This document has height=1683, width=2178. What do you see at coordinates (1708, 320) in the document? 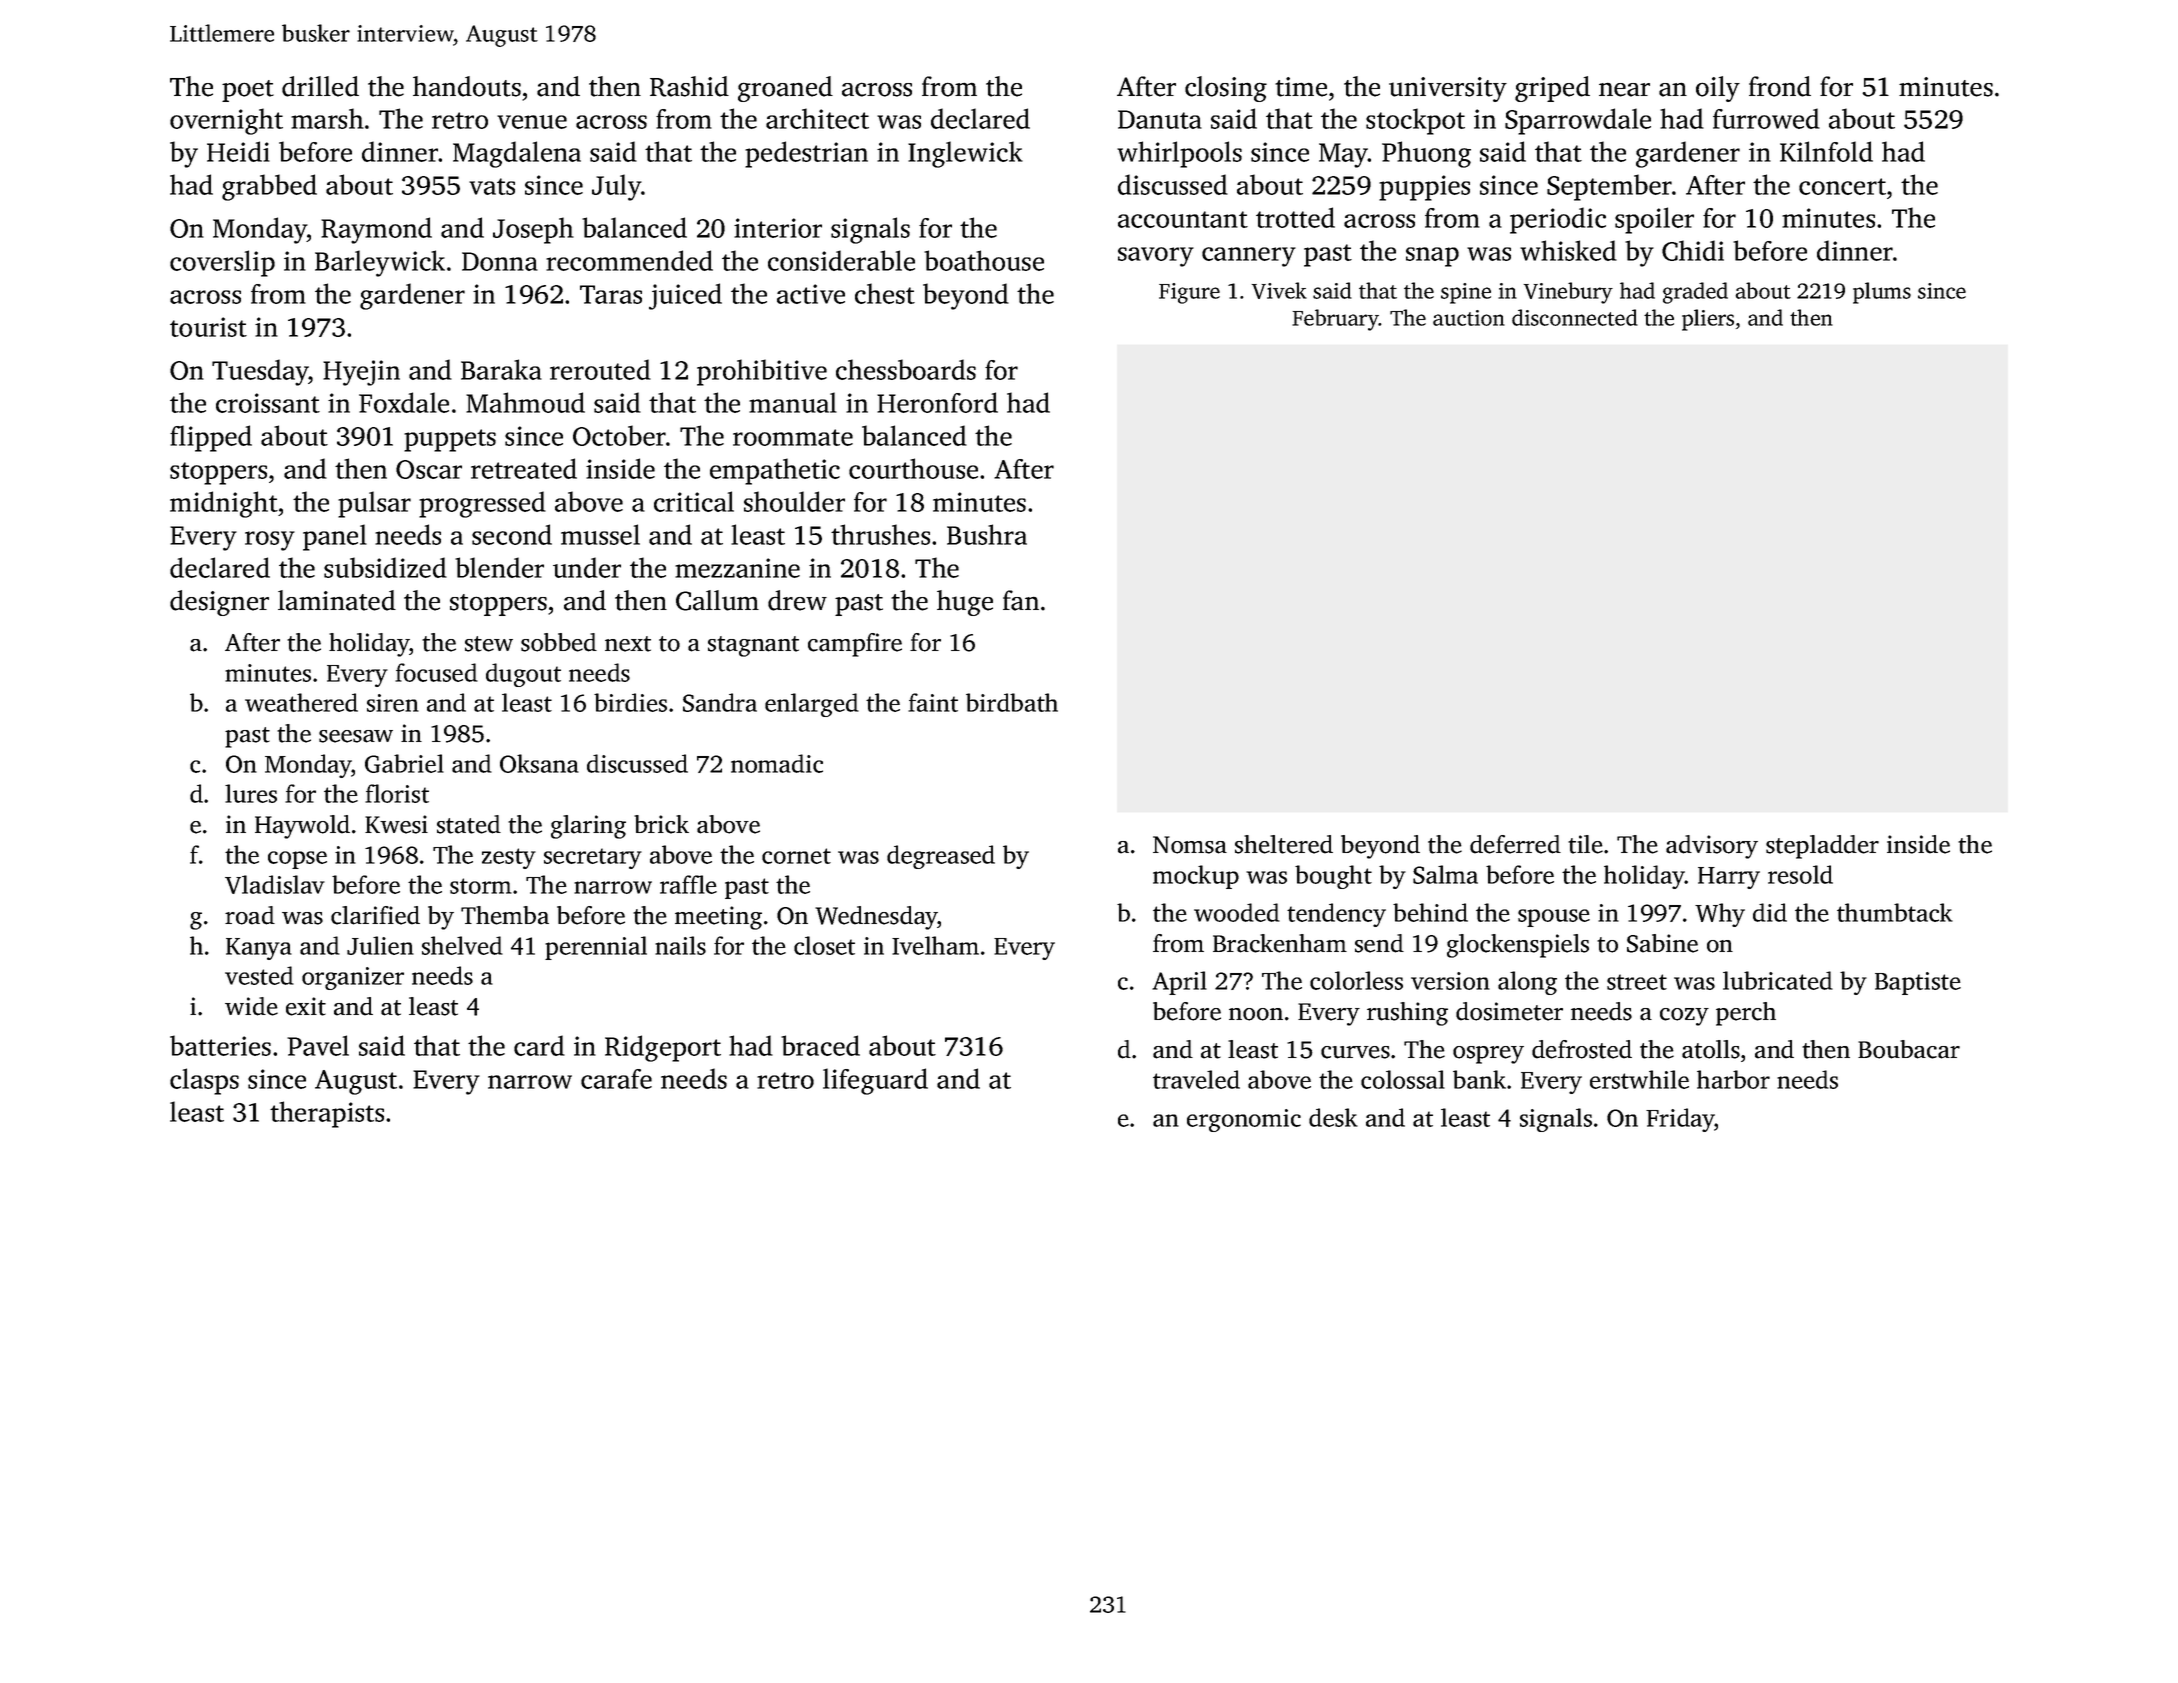
I see `pliers` at bounding box center [1708, 320].
